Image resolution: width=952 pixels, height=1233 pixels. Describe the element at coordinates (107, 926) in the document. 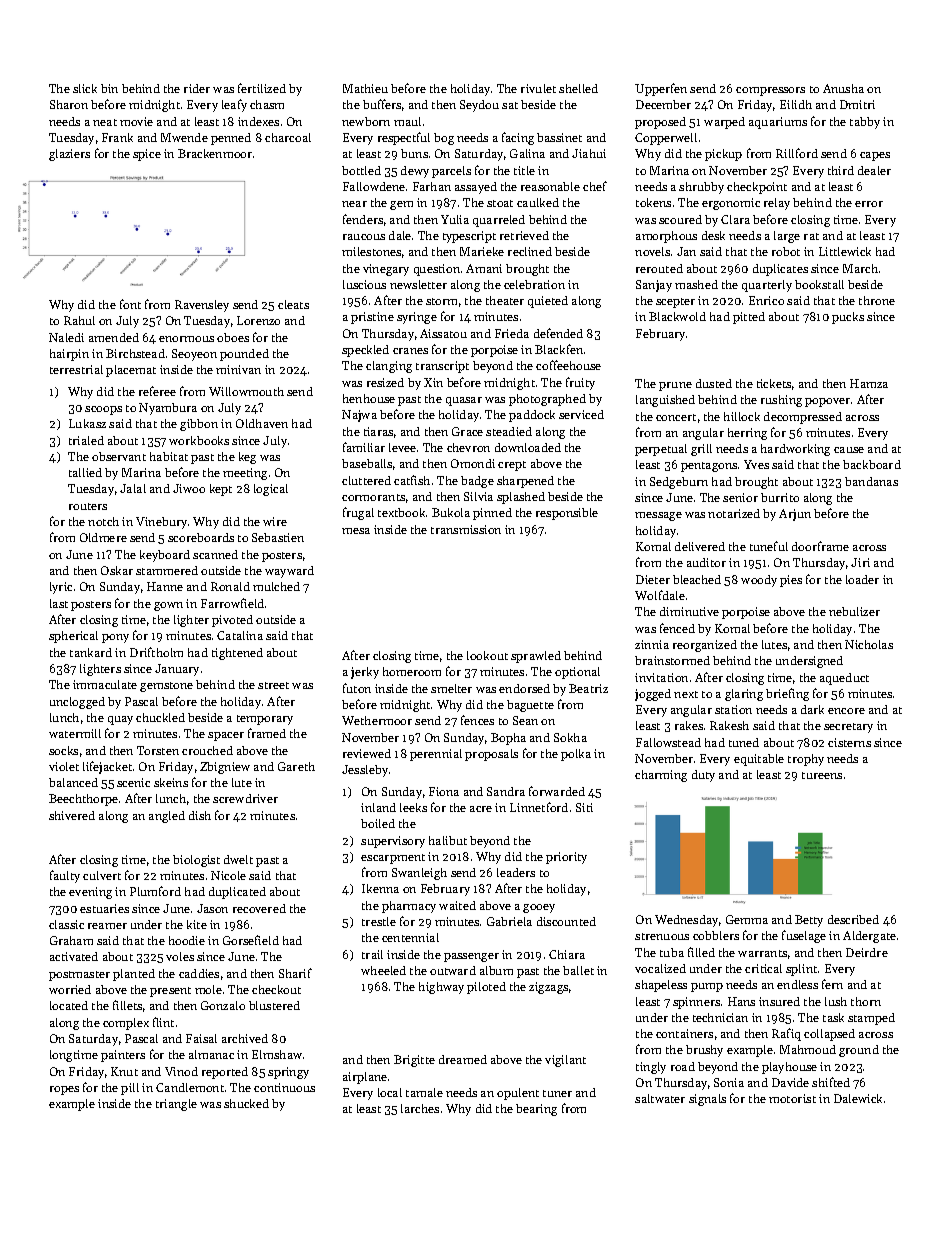

I see `reamer` at that location.
